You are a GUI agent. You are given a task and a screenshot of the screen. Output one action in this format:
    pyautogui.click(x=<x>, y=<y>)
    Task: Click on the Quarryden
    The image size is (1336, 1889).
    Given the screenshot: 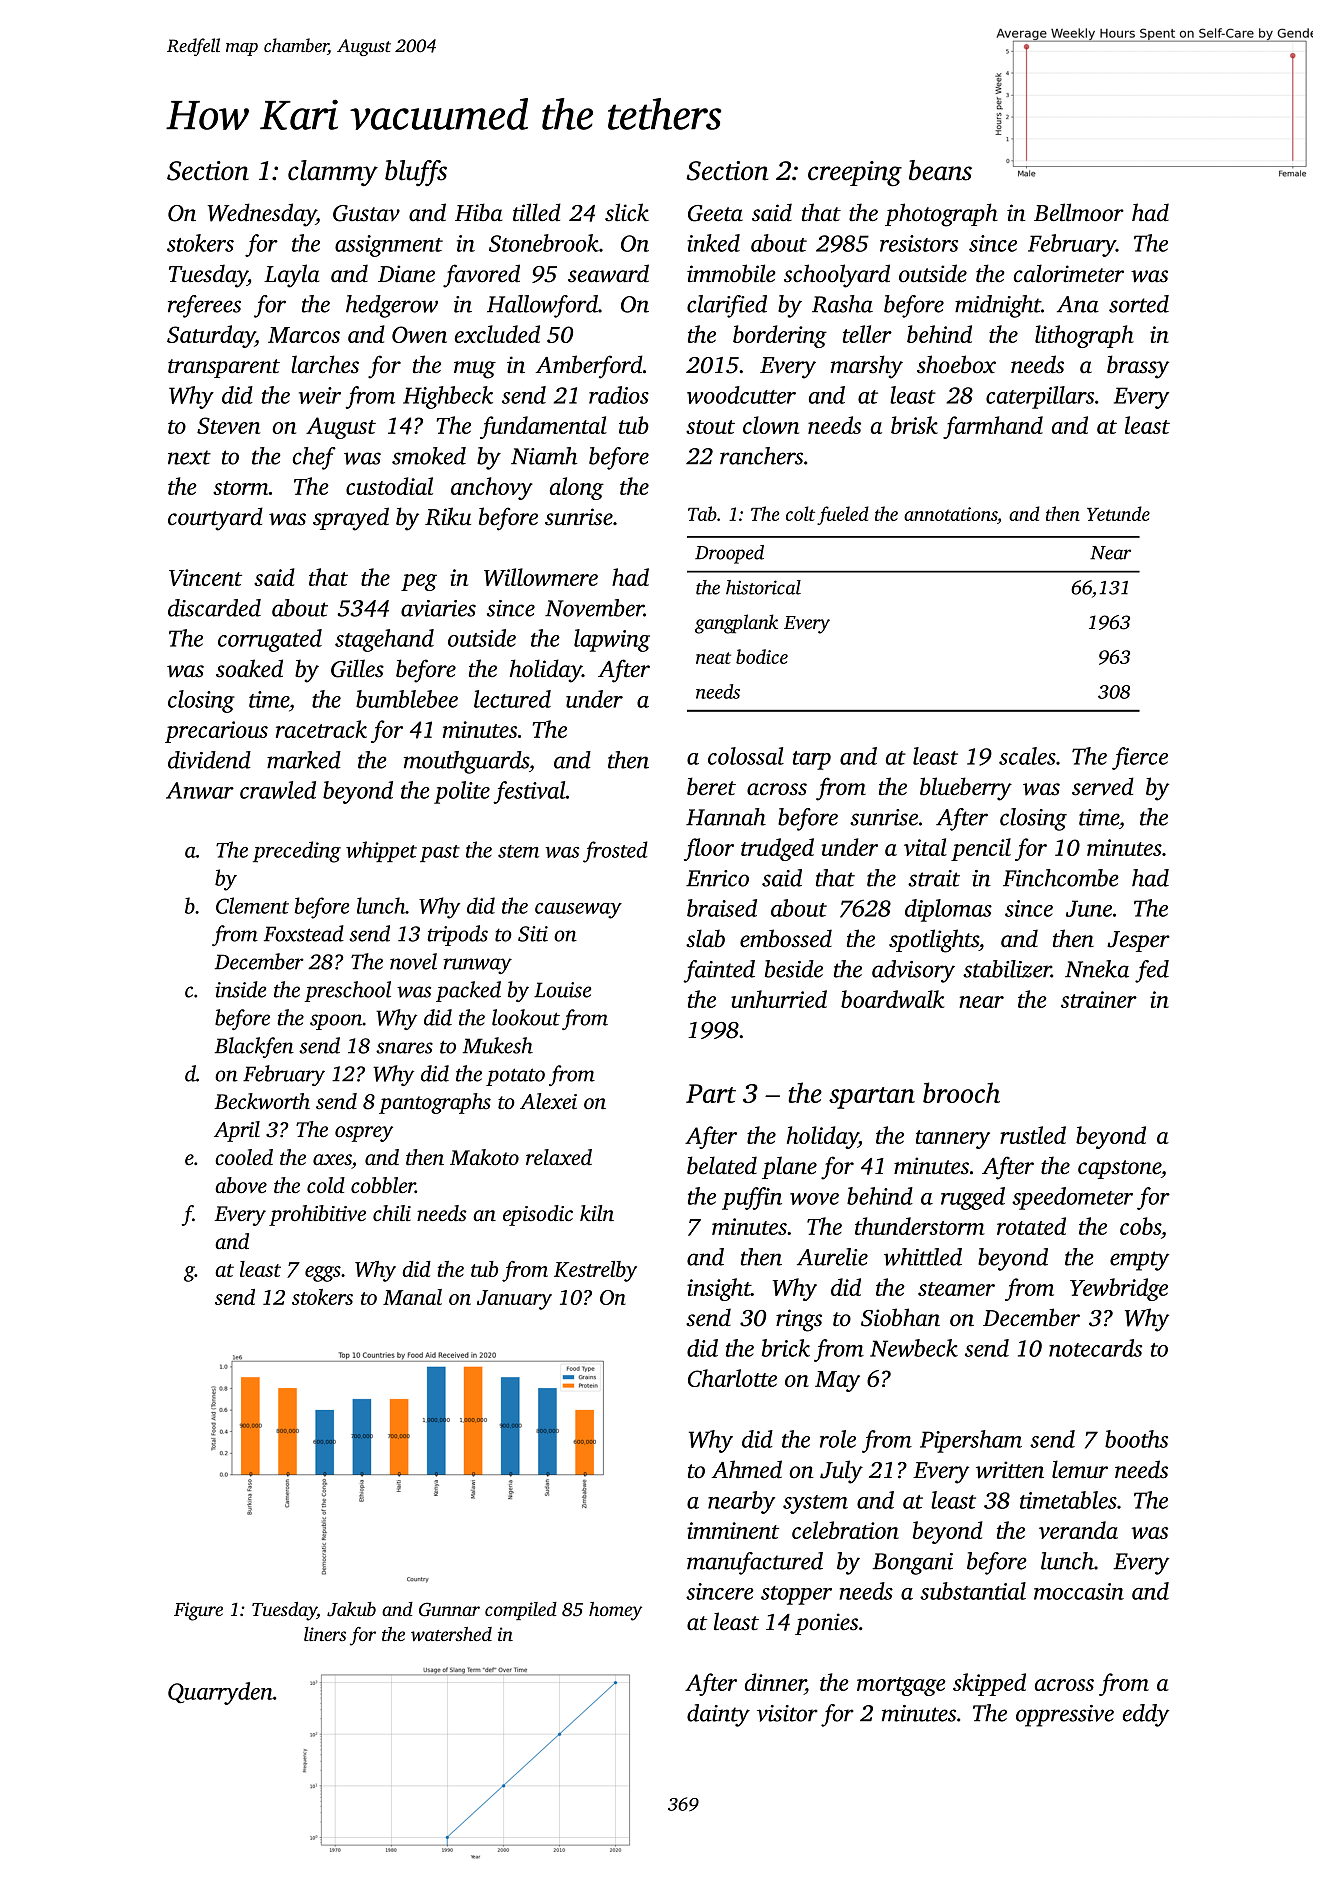 What is the action you would take?
    pyautogui.click(x=220, y=1693)
